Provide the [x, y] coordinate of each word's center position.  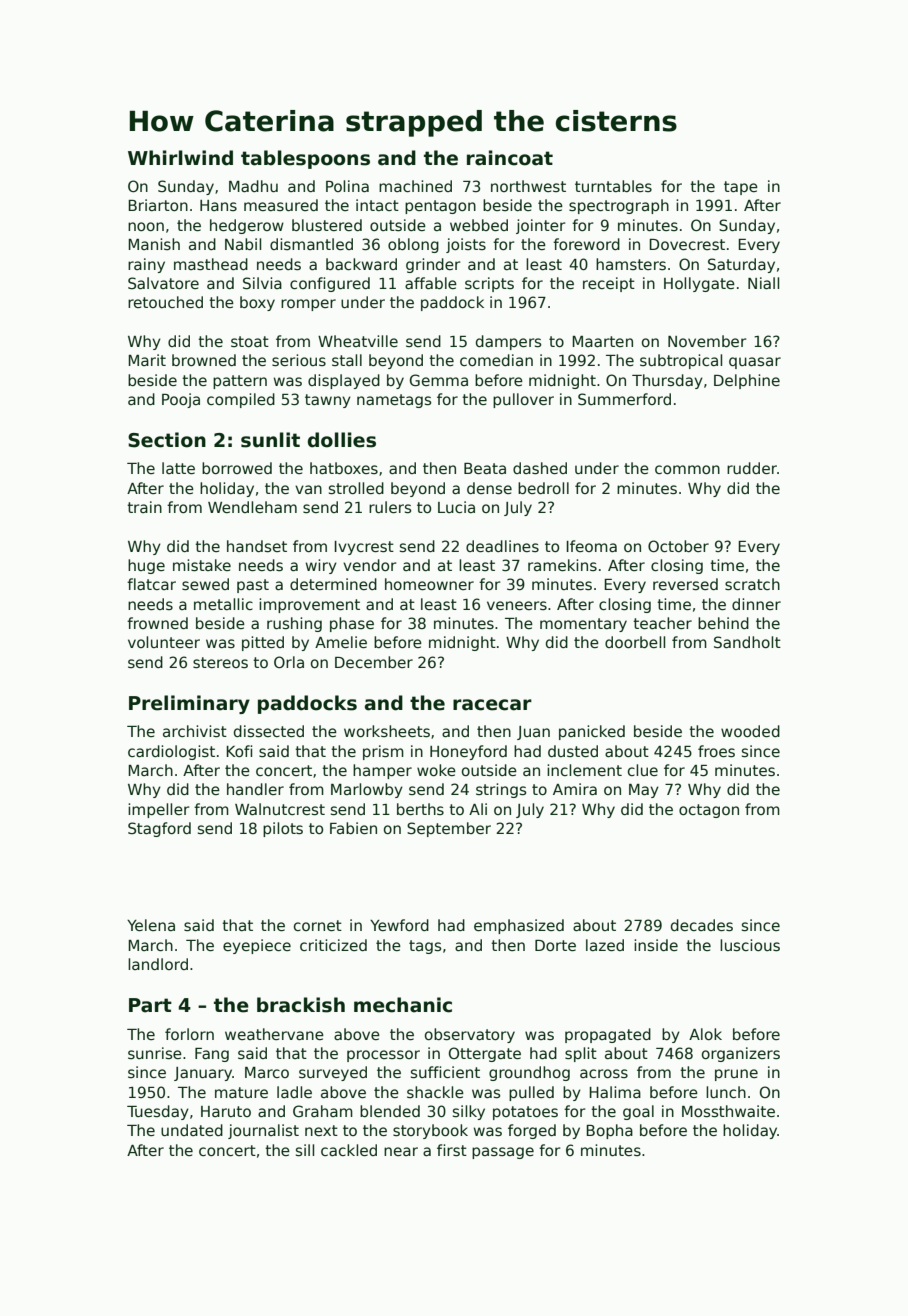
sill [305, 1150]
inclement [584, 770]
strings [501, 790]
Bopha [609, 1131]
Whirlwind [180, 158]
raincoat [510, 158]
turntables [613, 186]
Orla [289, 662]
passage [503, 1153]
